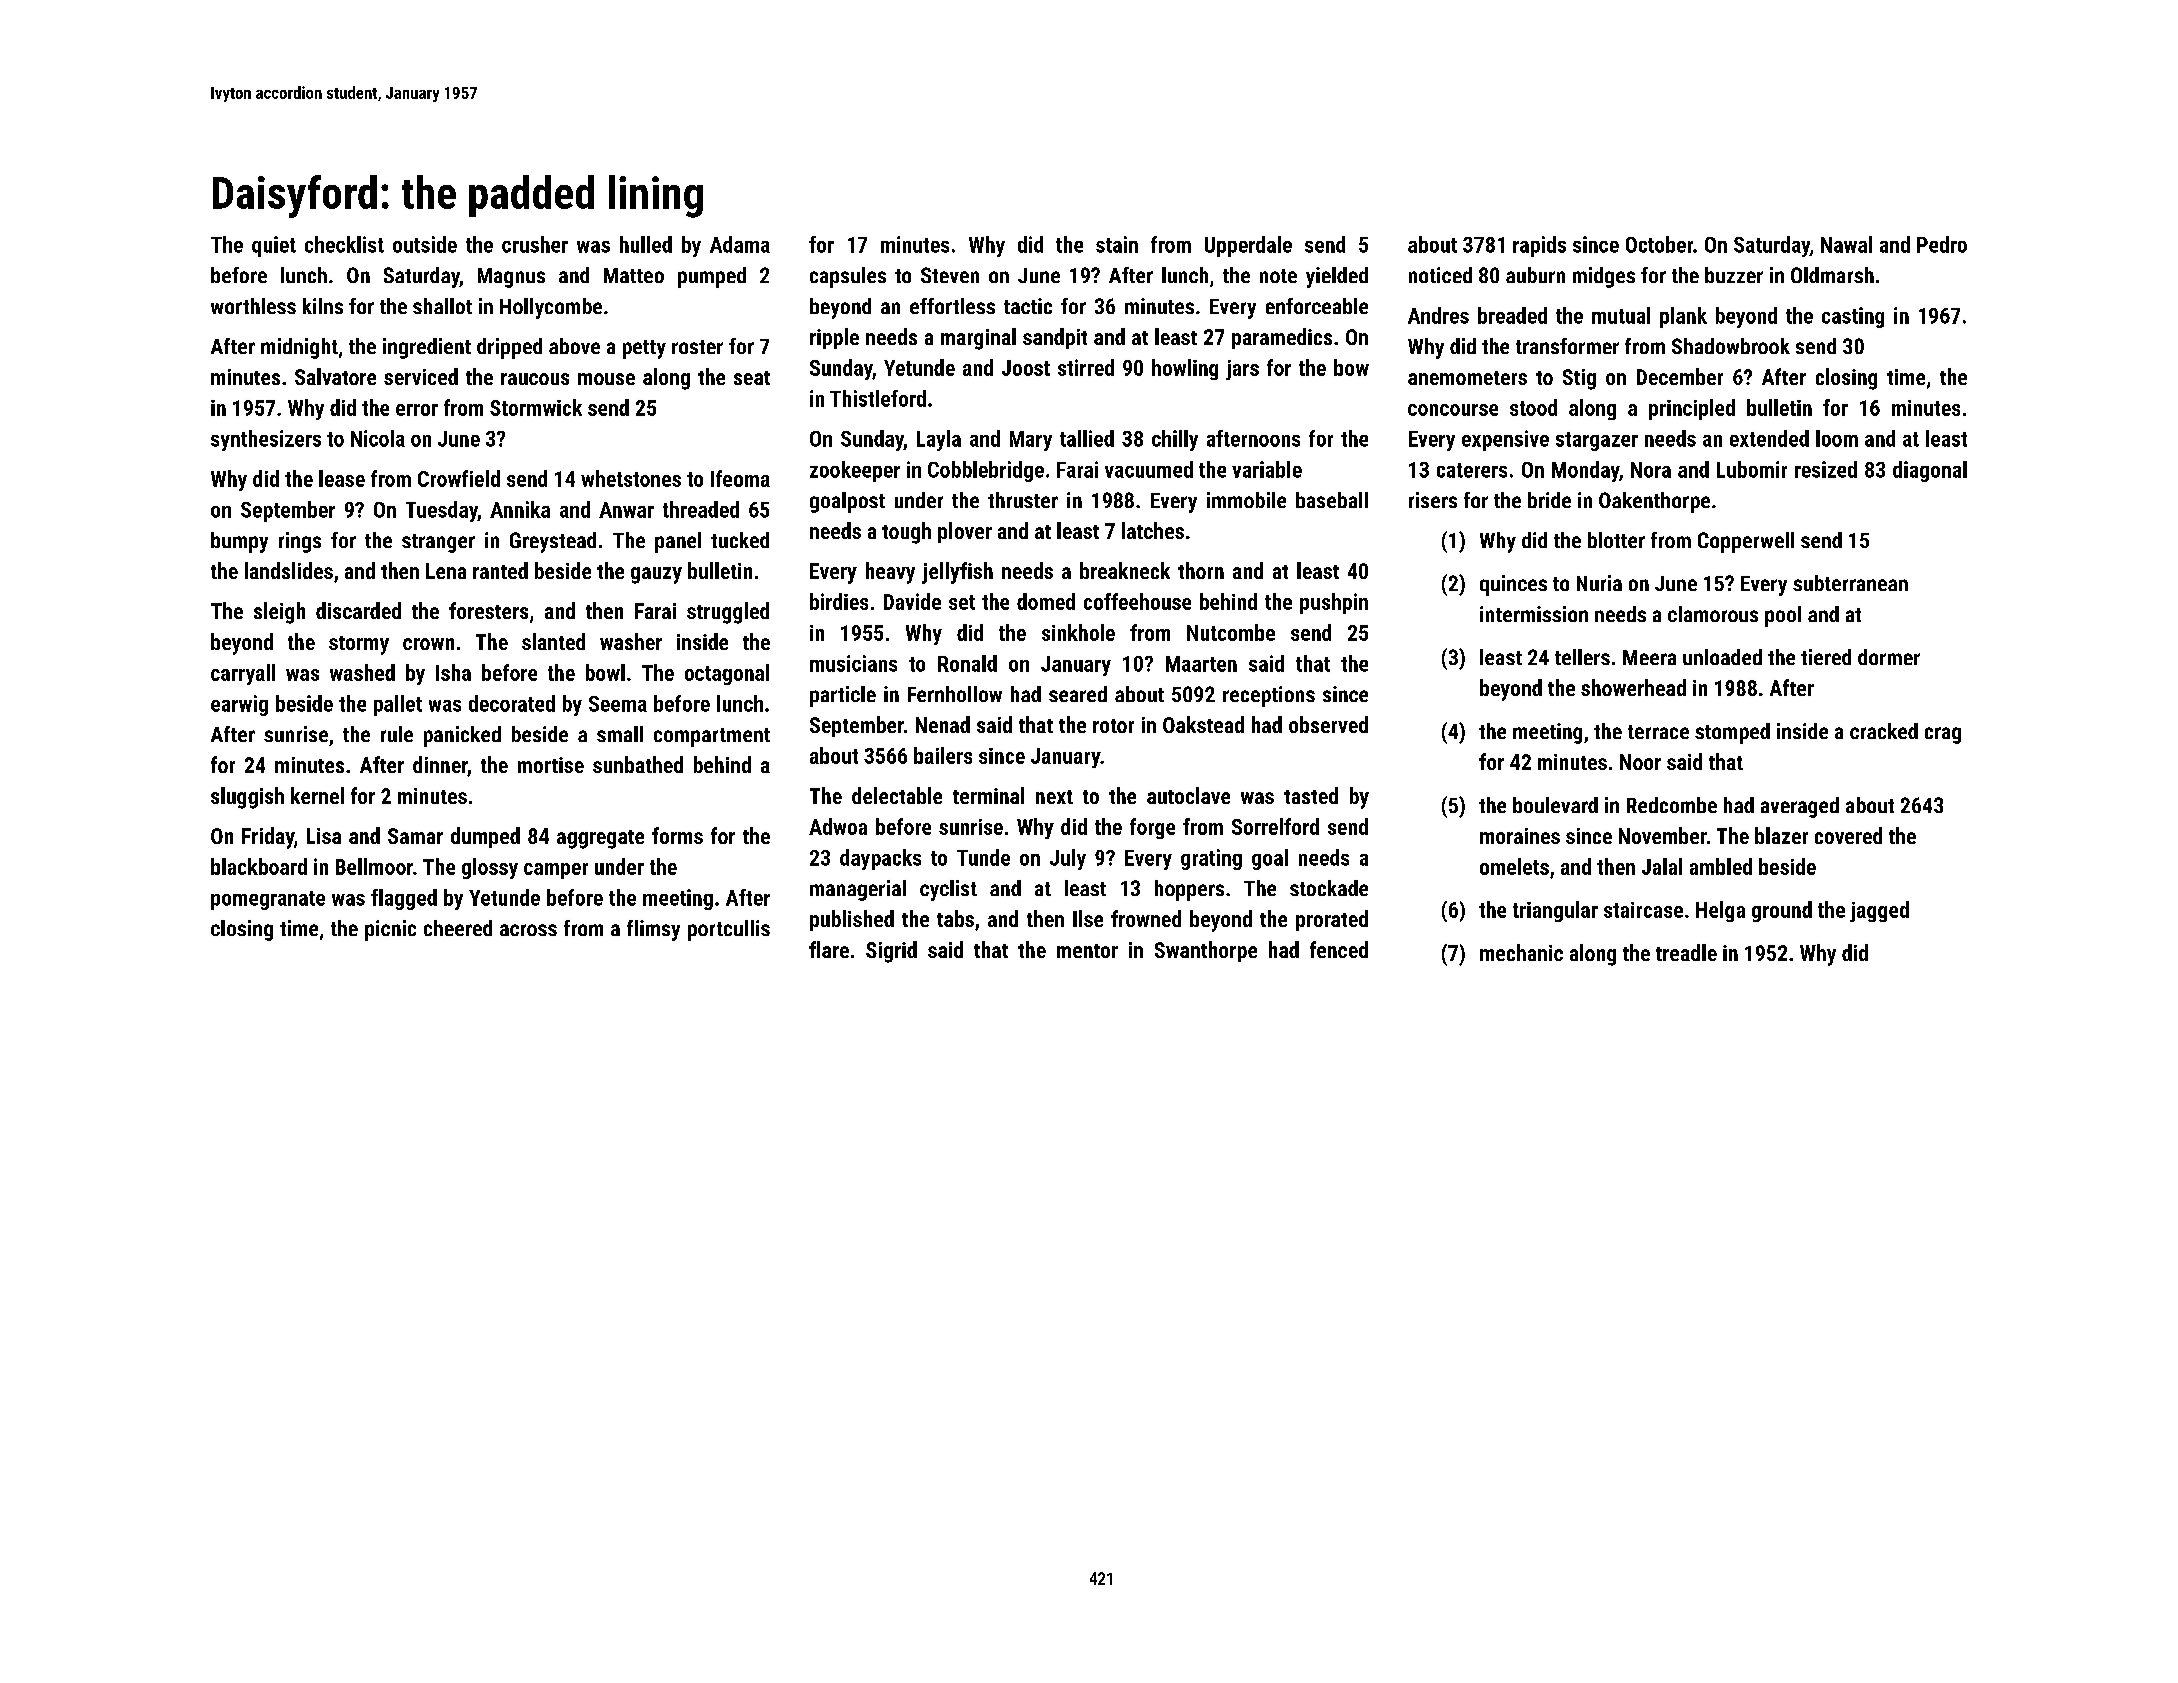 The height and width of the screenshot is (1683, 2178). I want to click on Nicola, so click(378, 438).
